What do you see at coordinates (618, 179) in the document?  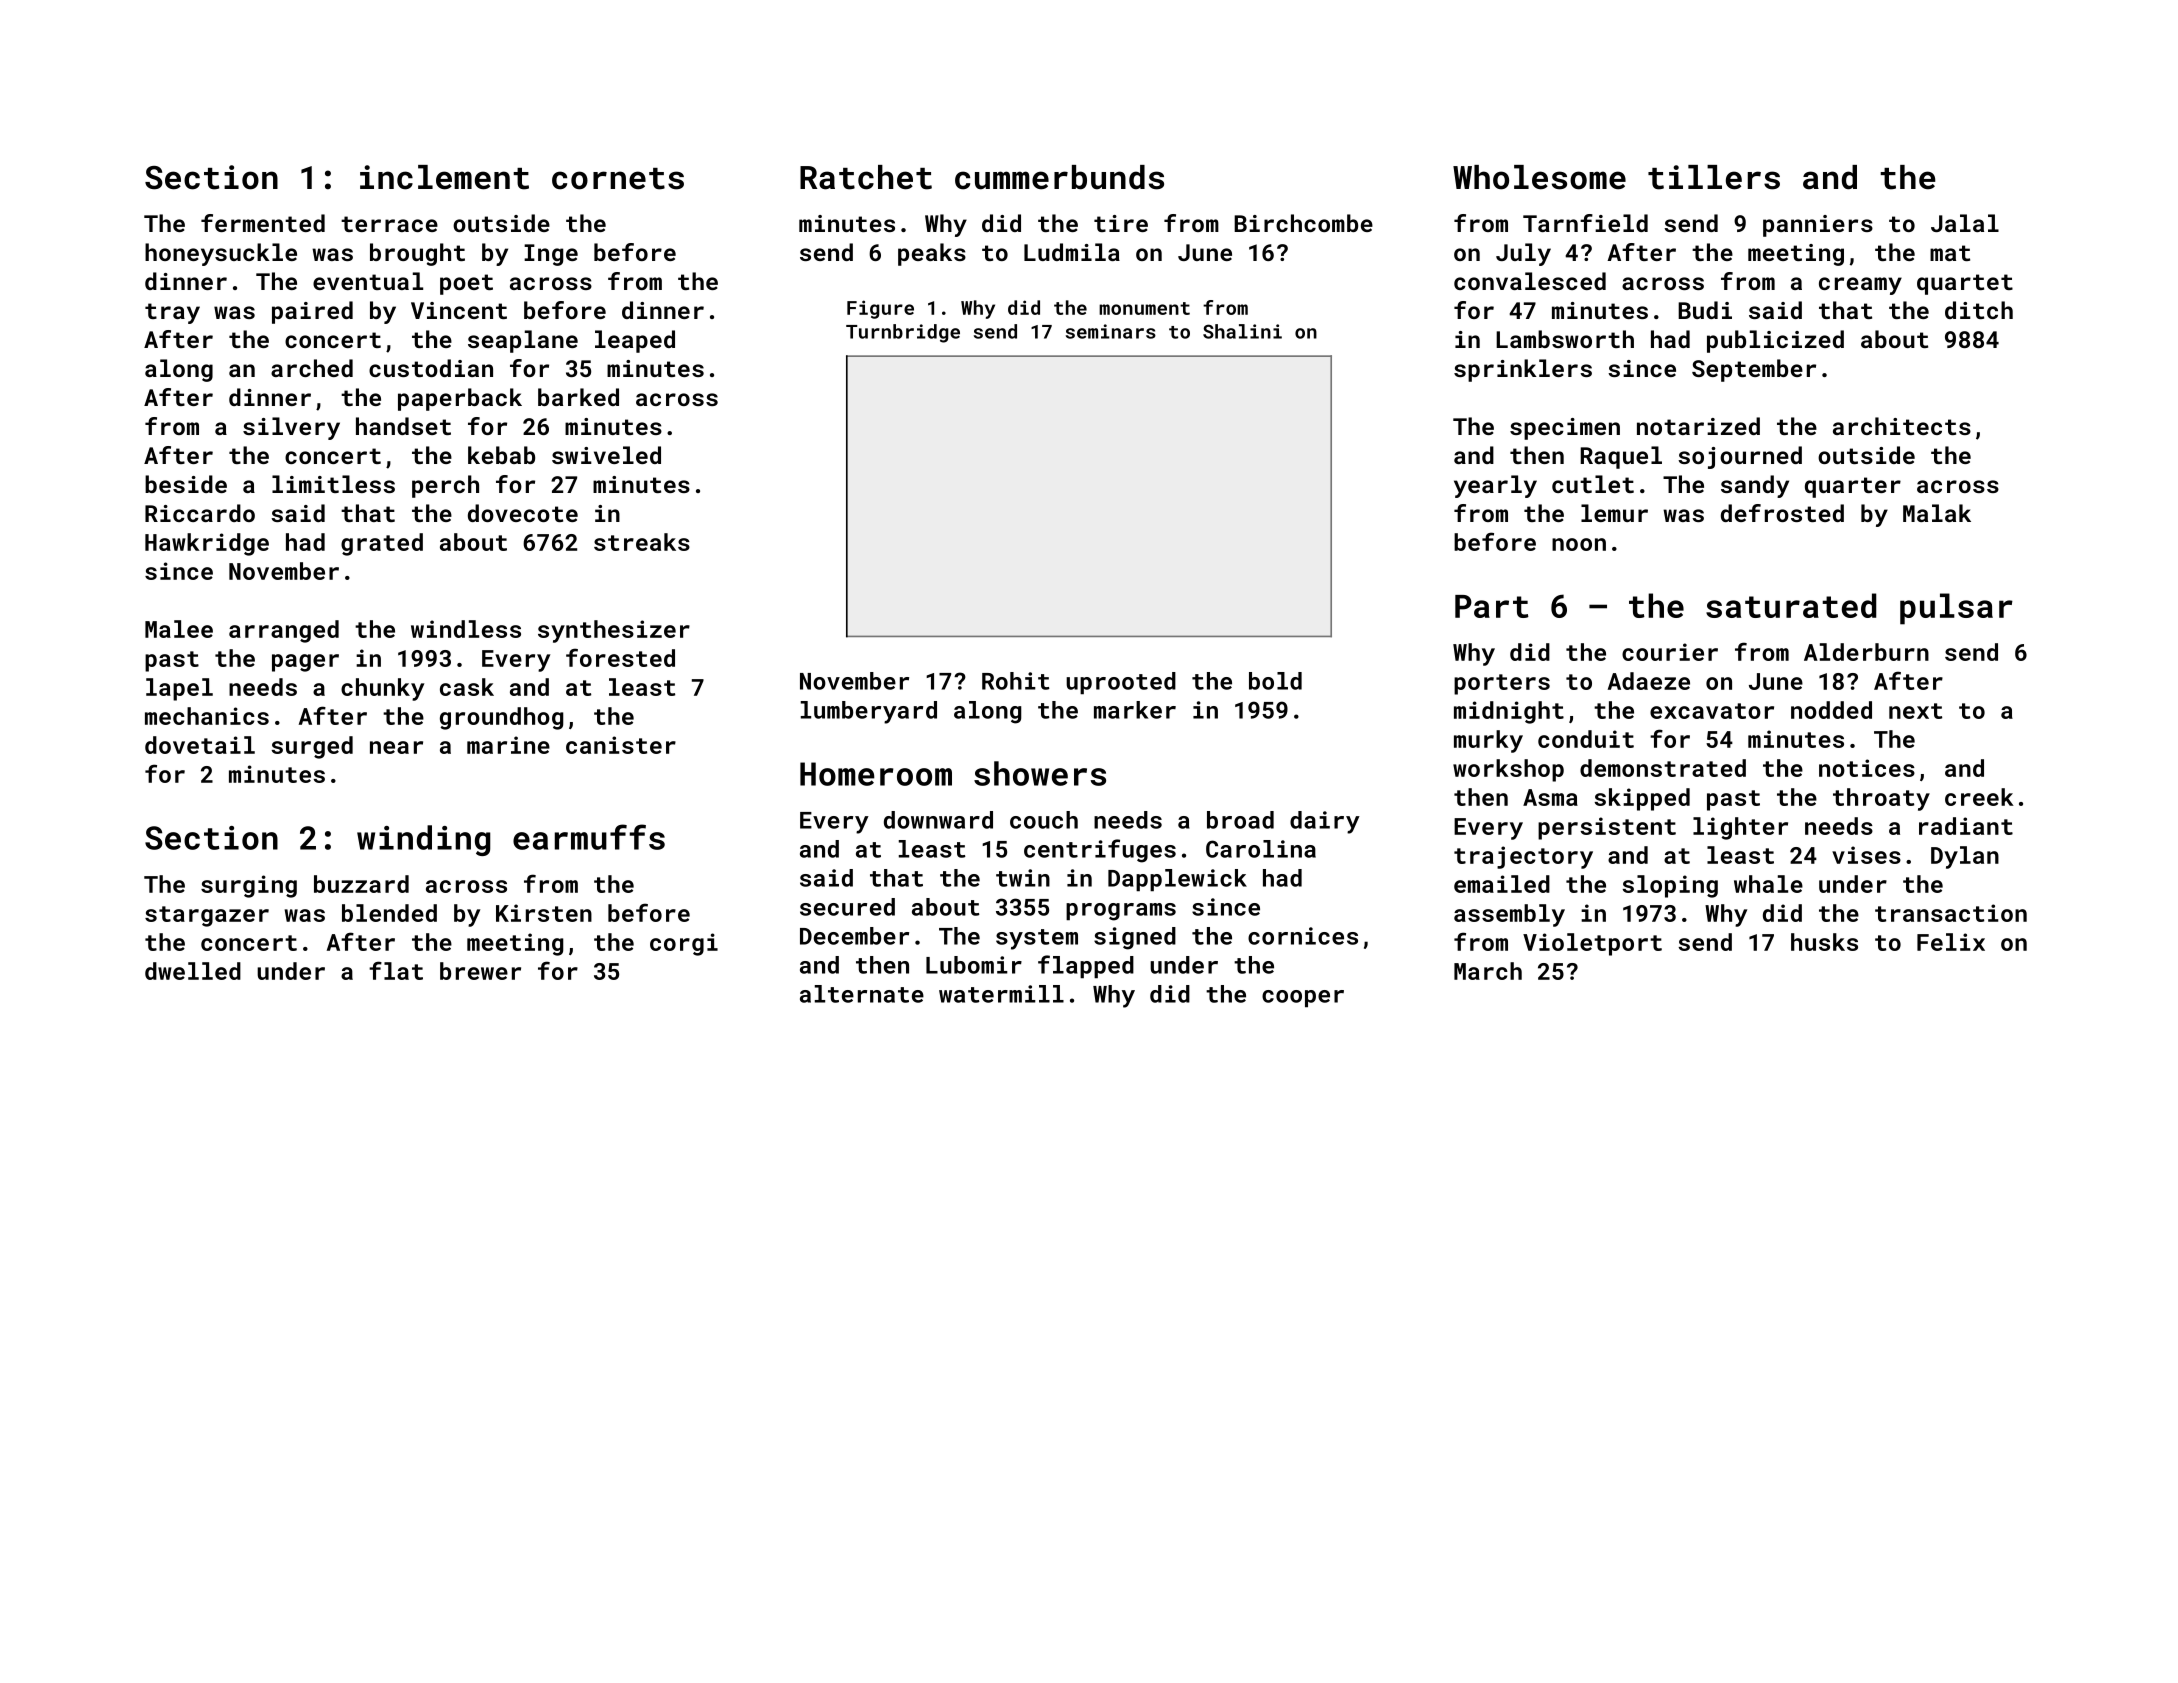 I see `cornets` at bounding box center [618, 179].
